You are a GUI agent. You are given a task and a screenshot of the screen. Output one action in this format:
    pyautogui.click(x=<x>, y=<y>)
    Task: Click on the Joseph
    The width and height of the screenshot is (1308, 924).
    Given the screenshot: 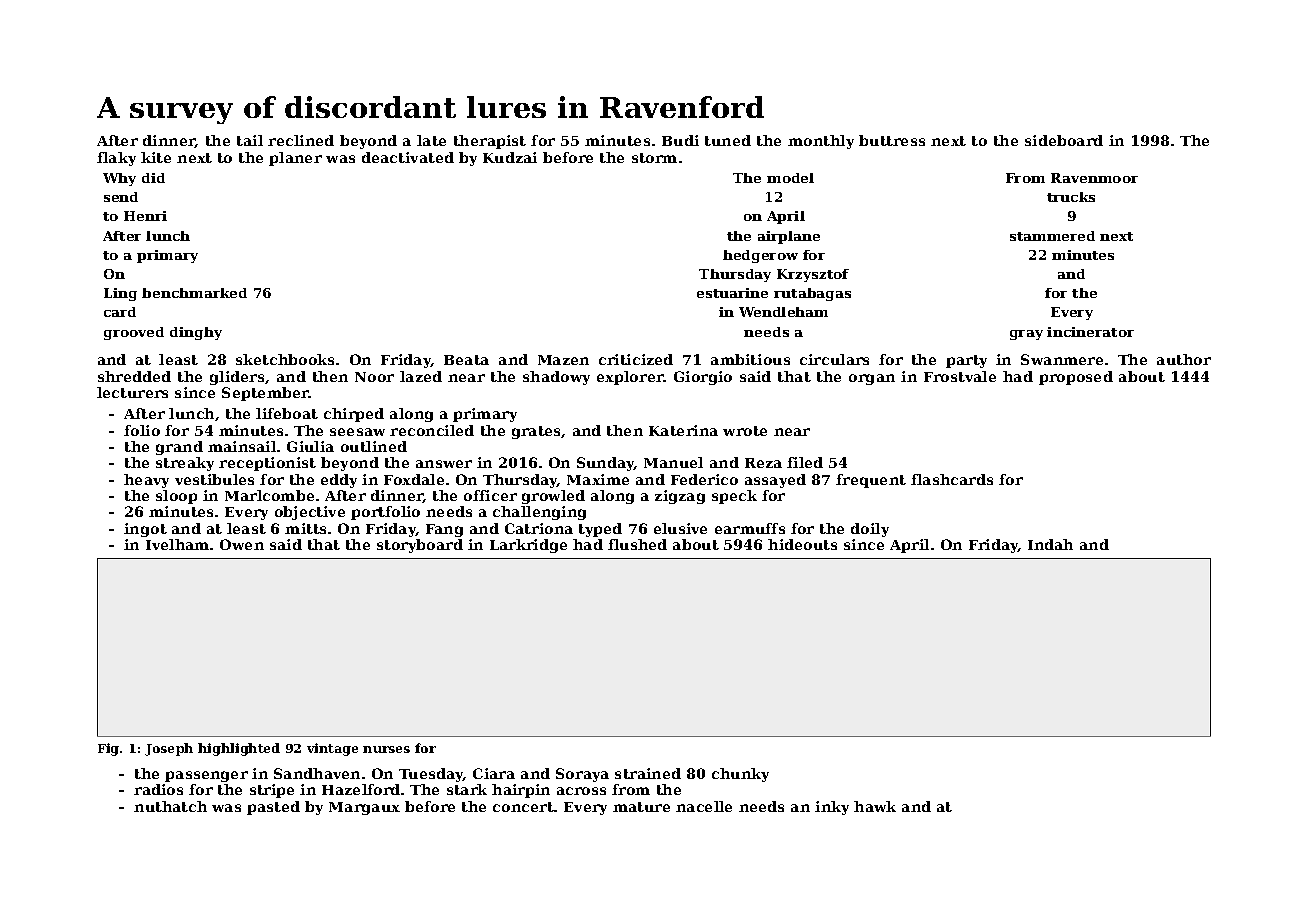 What is the action you would take?
    pyautogui.click(x=169, y=749)
